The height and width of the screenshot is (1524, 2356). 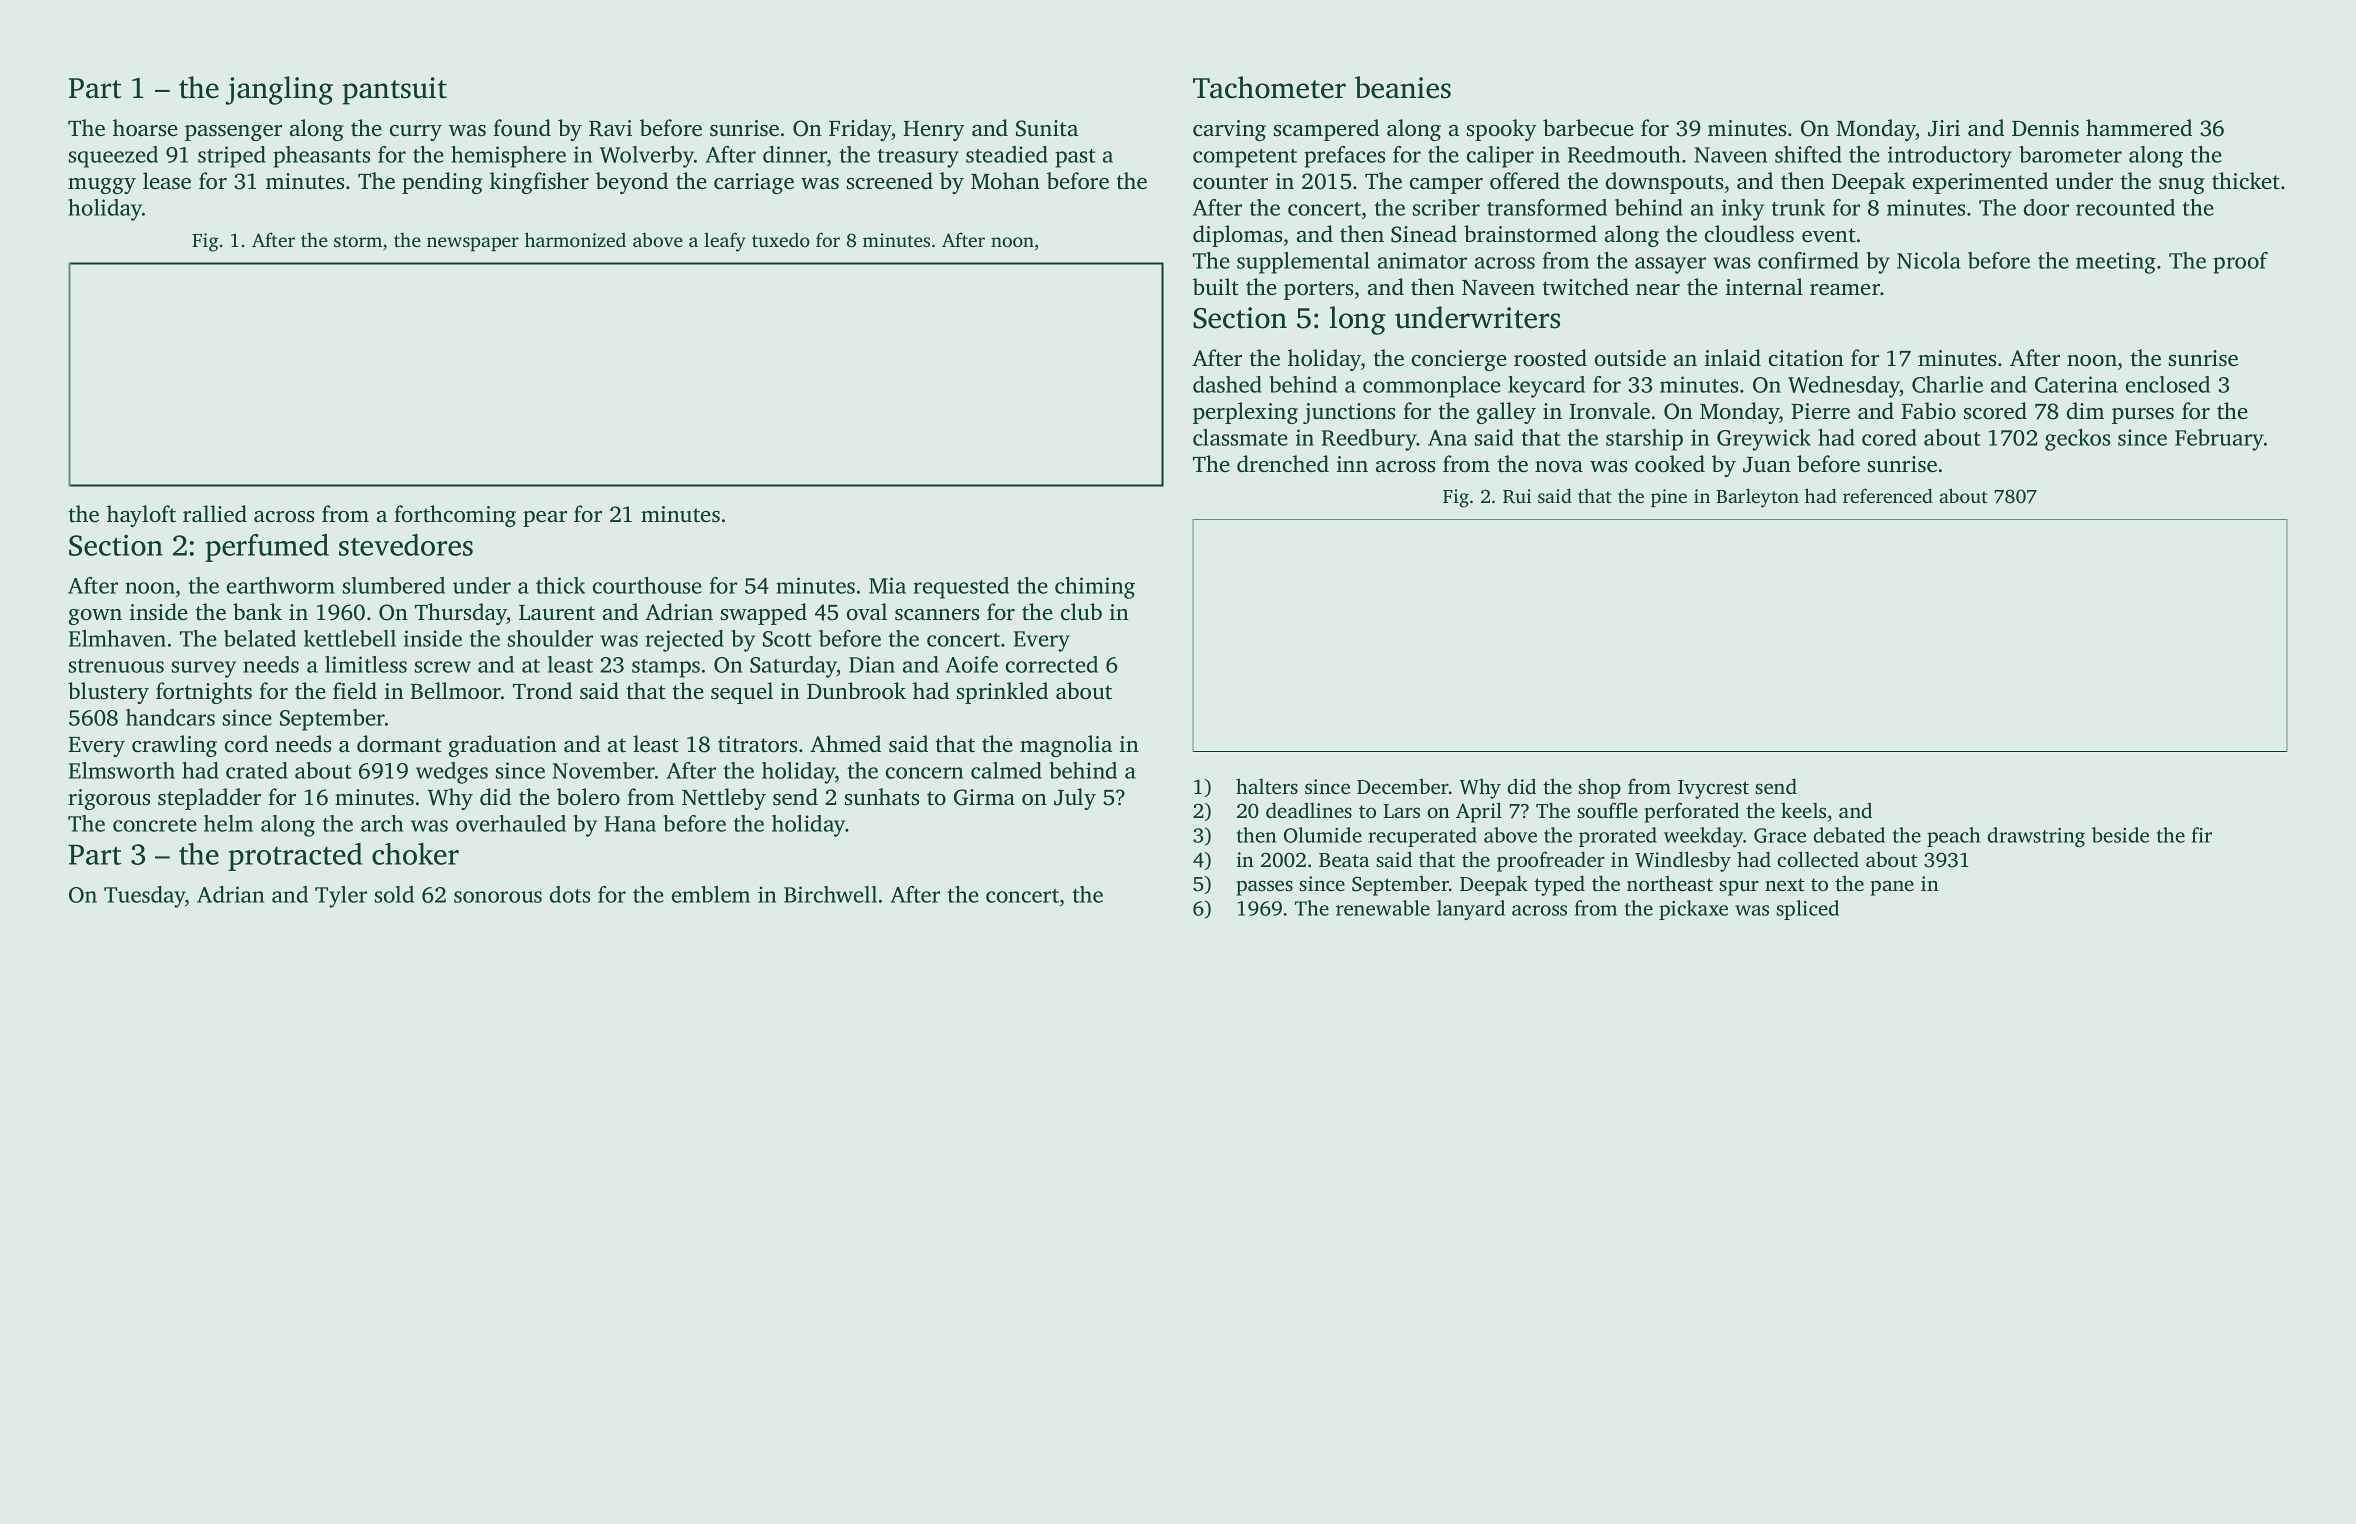 What do you see at coordinates (155, 825) in the screenshot?
I see `concrete` at bounding box center [155, 825].
